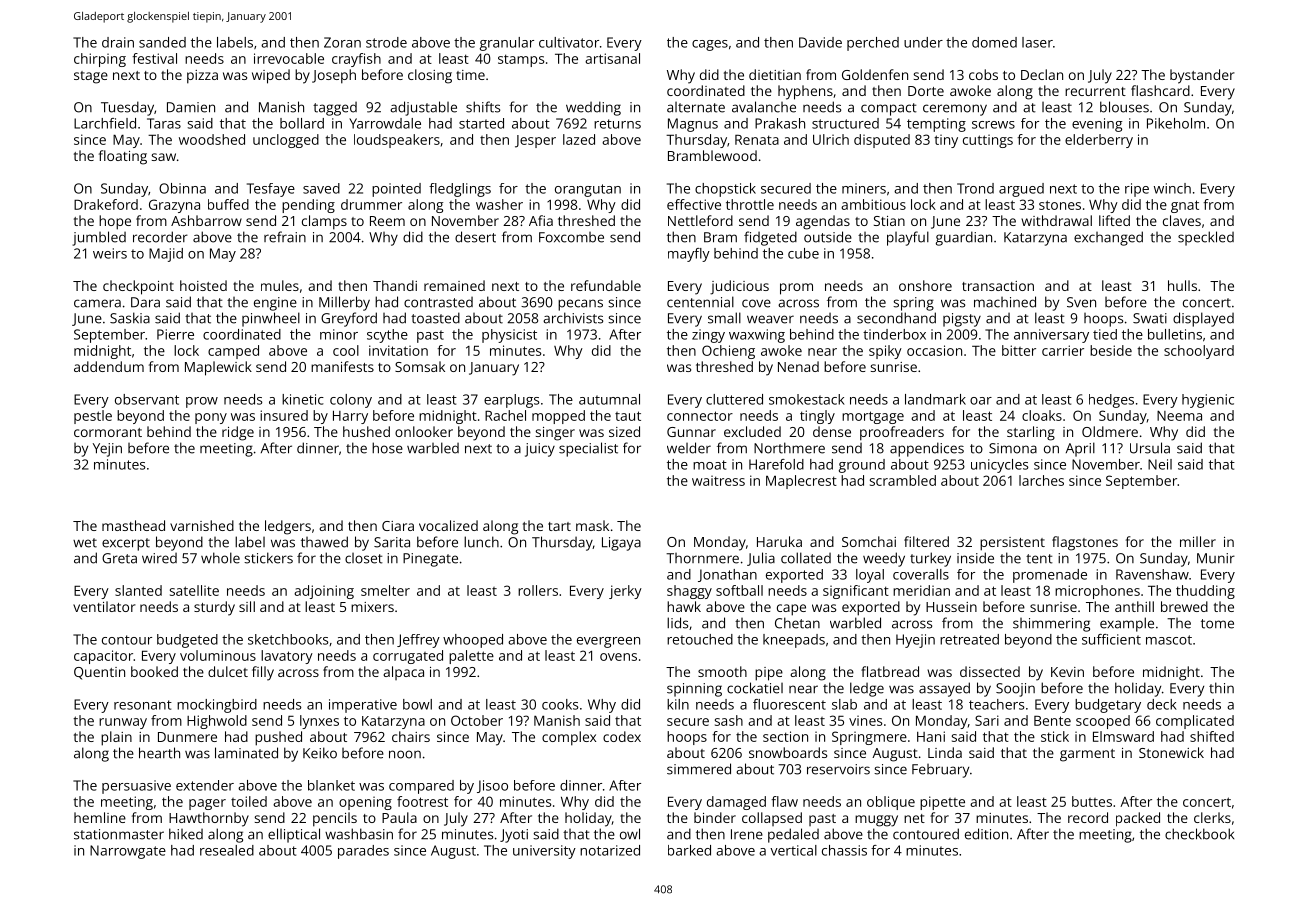  What do you see at coordinates (104, 606) in the image?
I see `ventilator` at bounding box center [104, 606].
